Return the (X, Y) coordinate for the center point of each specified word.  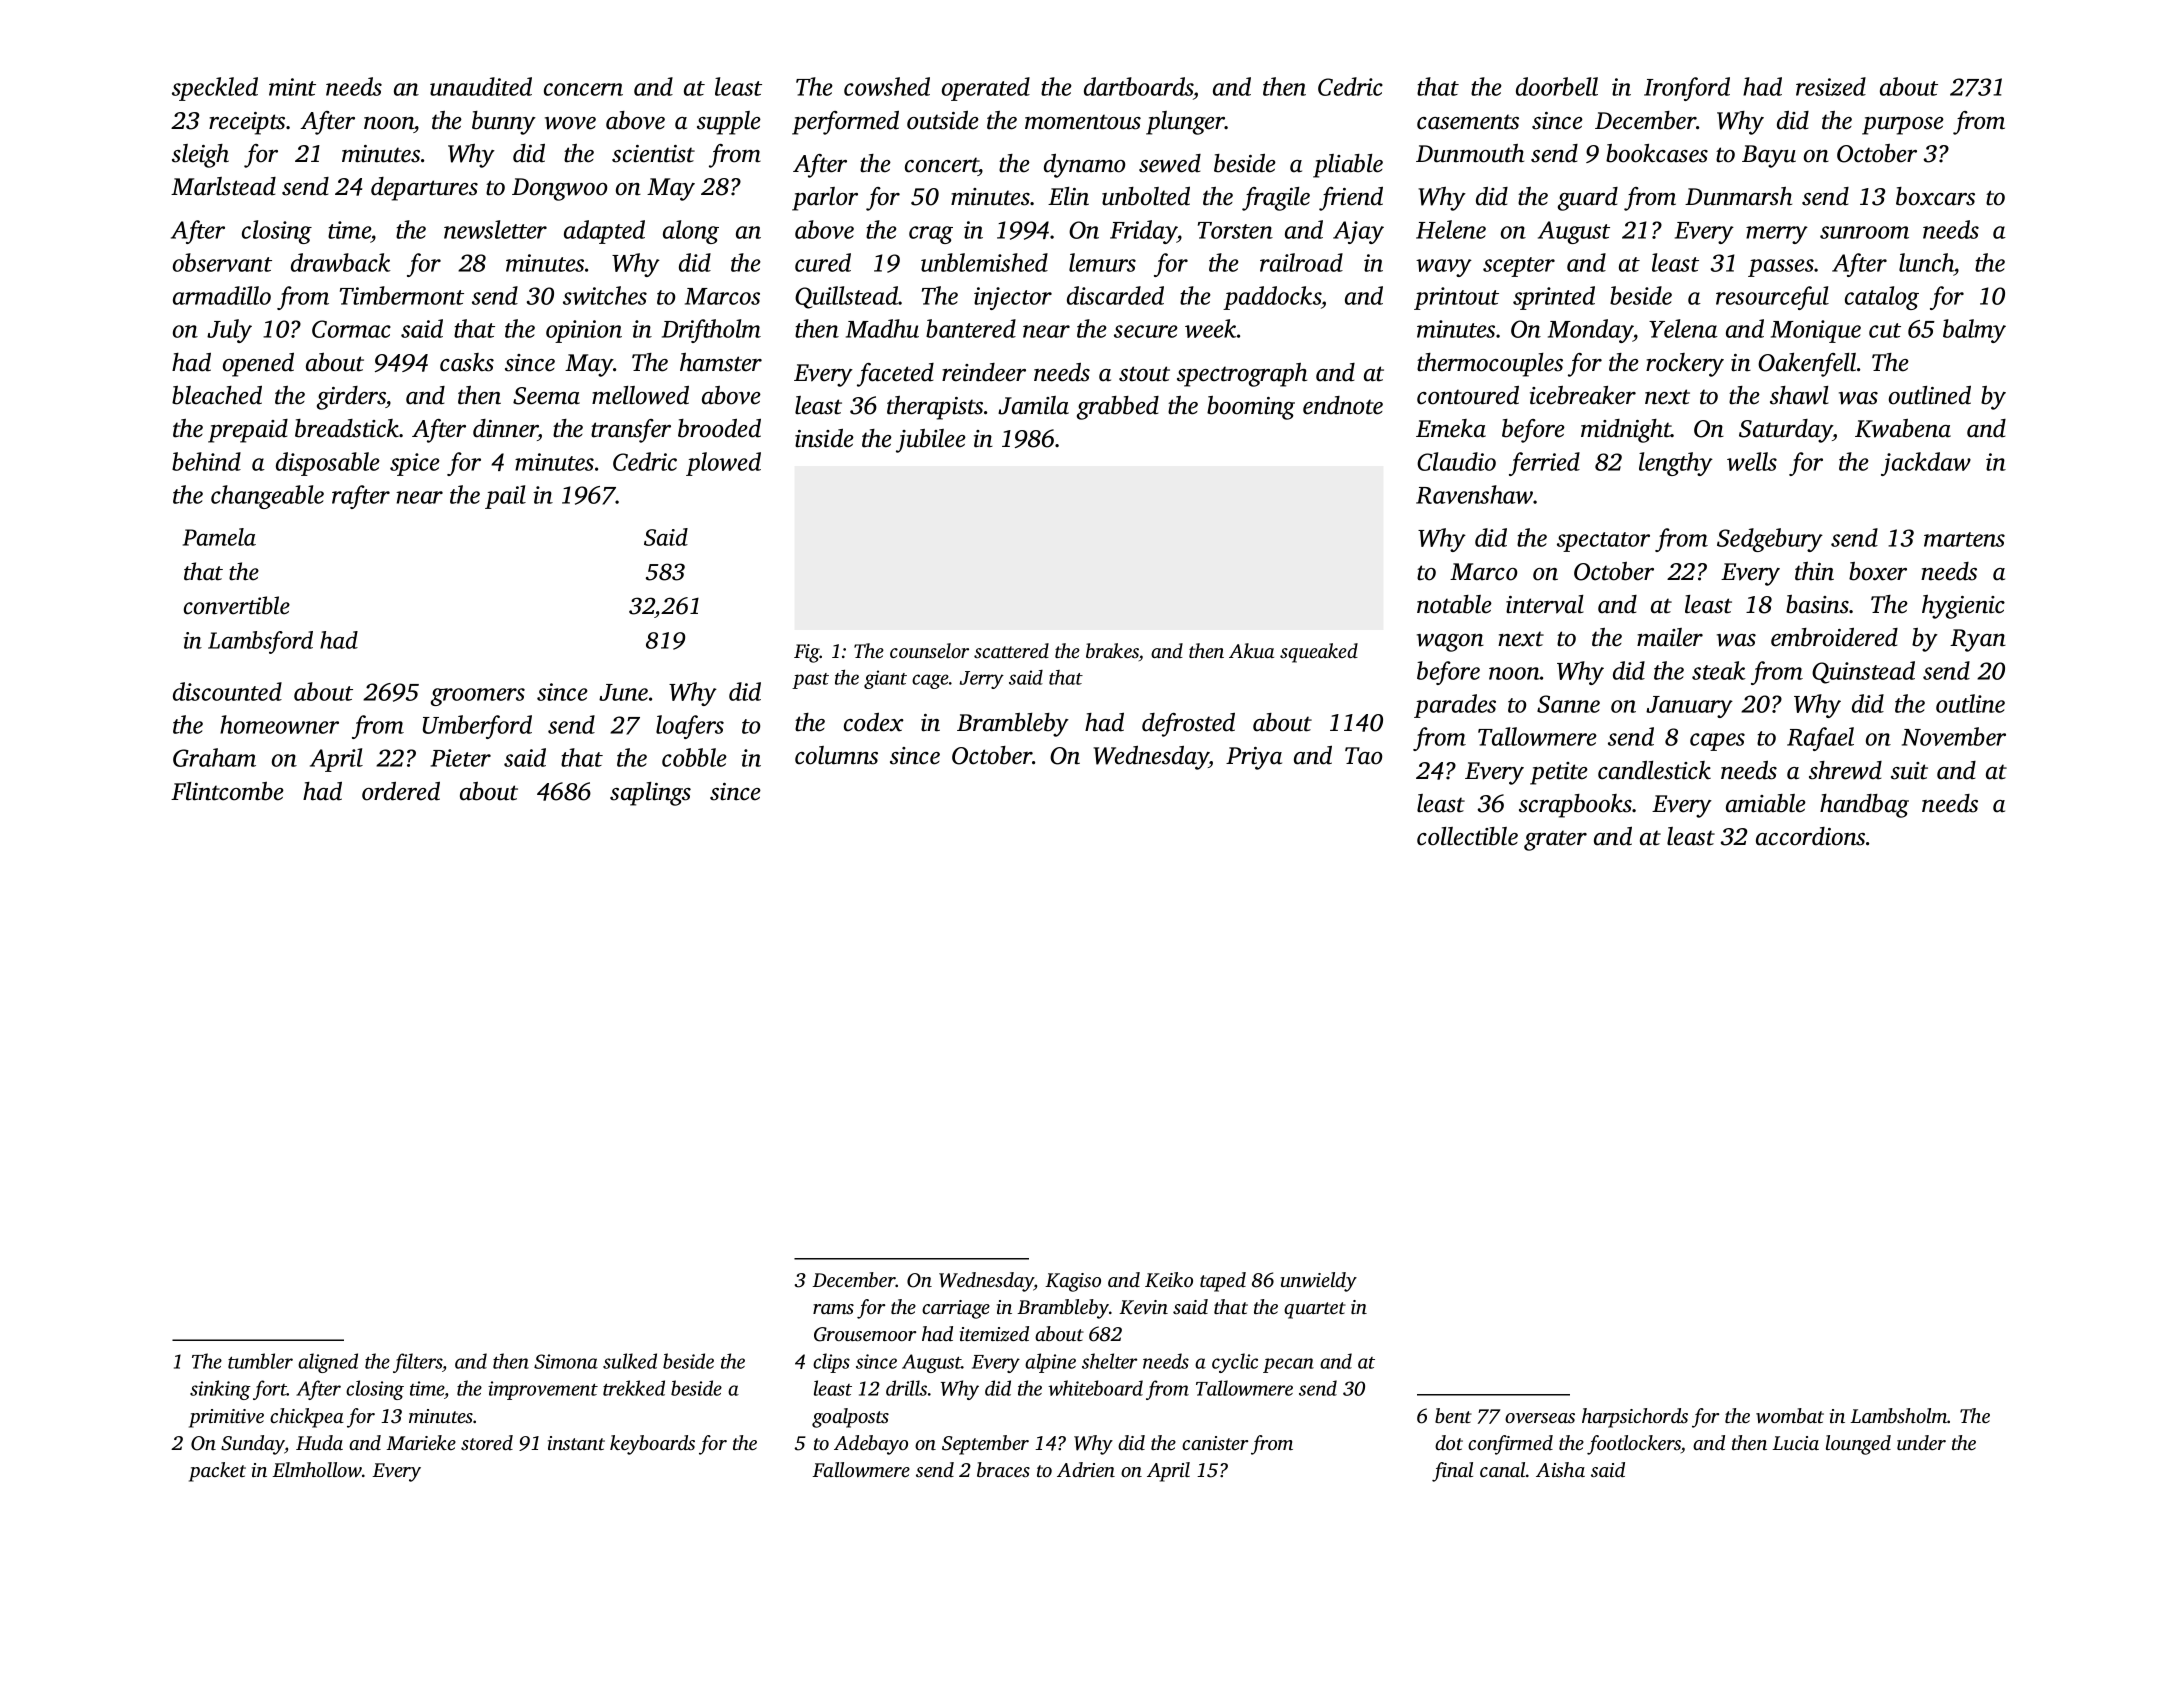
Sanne (1568, 704)
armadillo (222, 295)
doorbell (1557, 86)
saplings (650, 794)
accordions (1810, 836)
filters (417, 1363)
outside (943, 120)
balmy (1974, 331)
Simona (566, 1361)
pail (505, 497)
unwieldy (1319, 1282)
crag (931, 235)
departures (424, 189)
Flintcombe (227, 791)
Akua (1251, 650)
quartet (1315, 1310)
